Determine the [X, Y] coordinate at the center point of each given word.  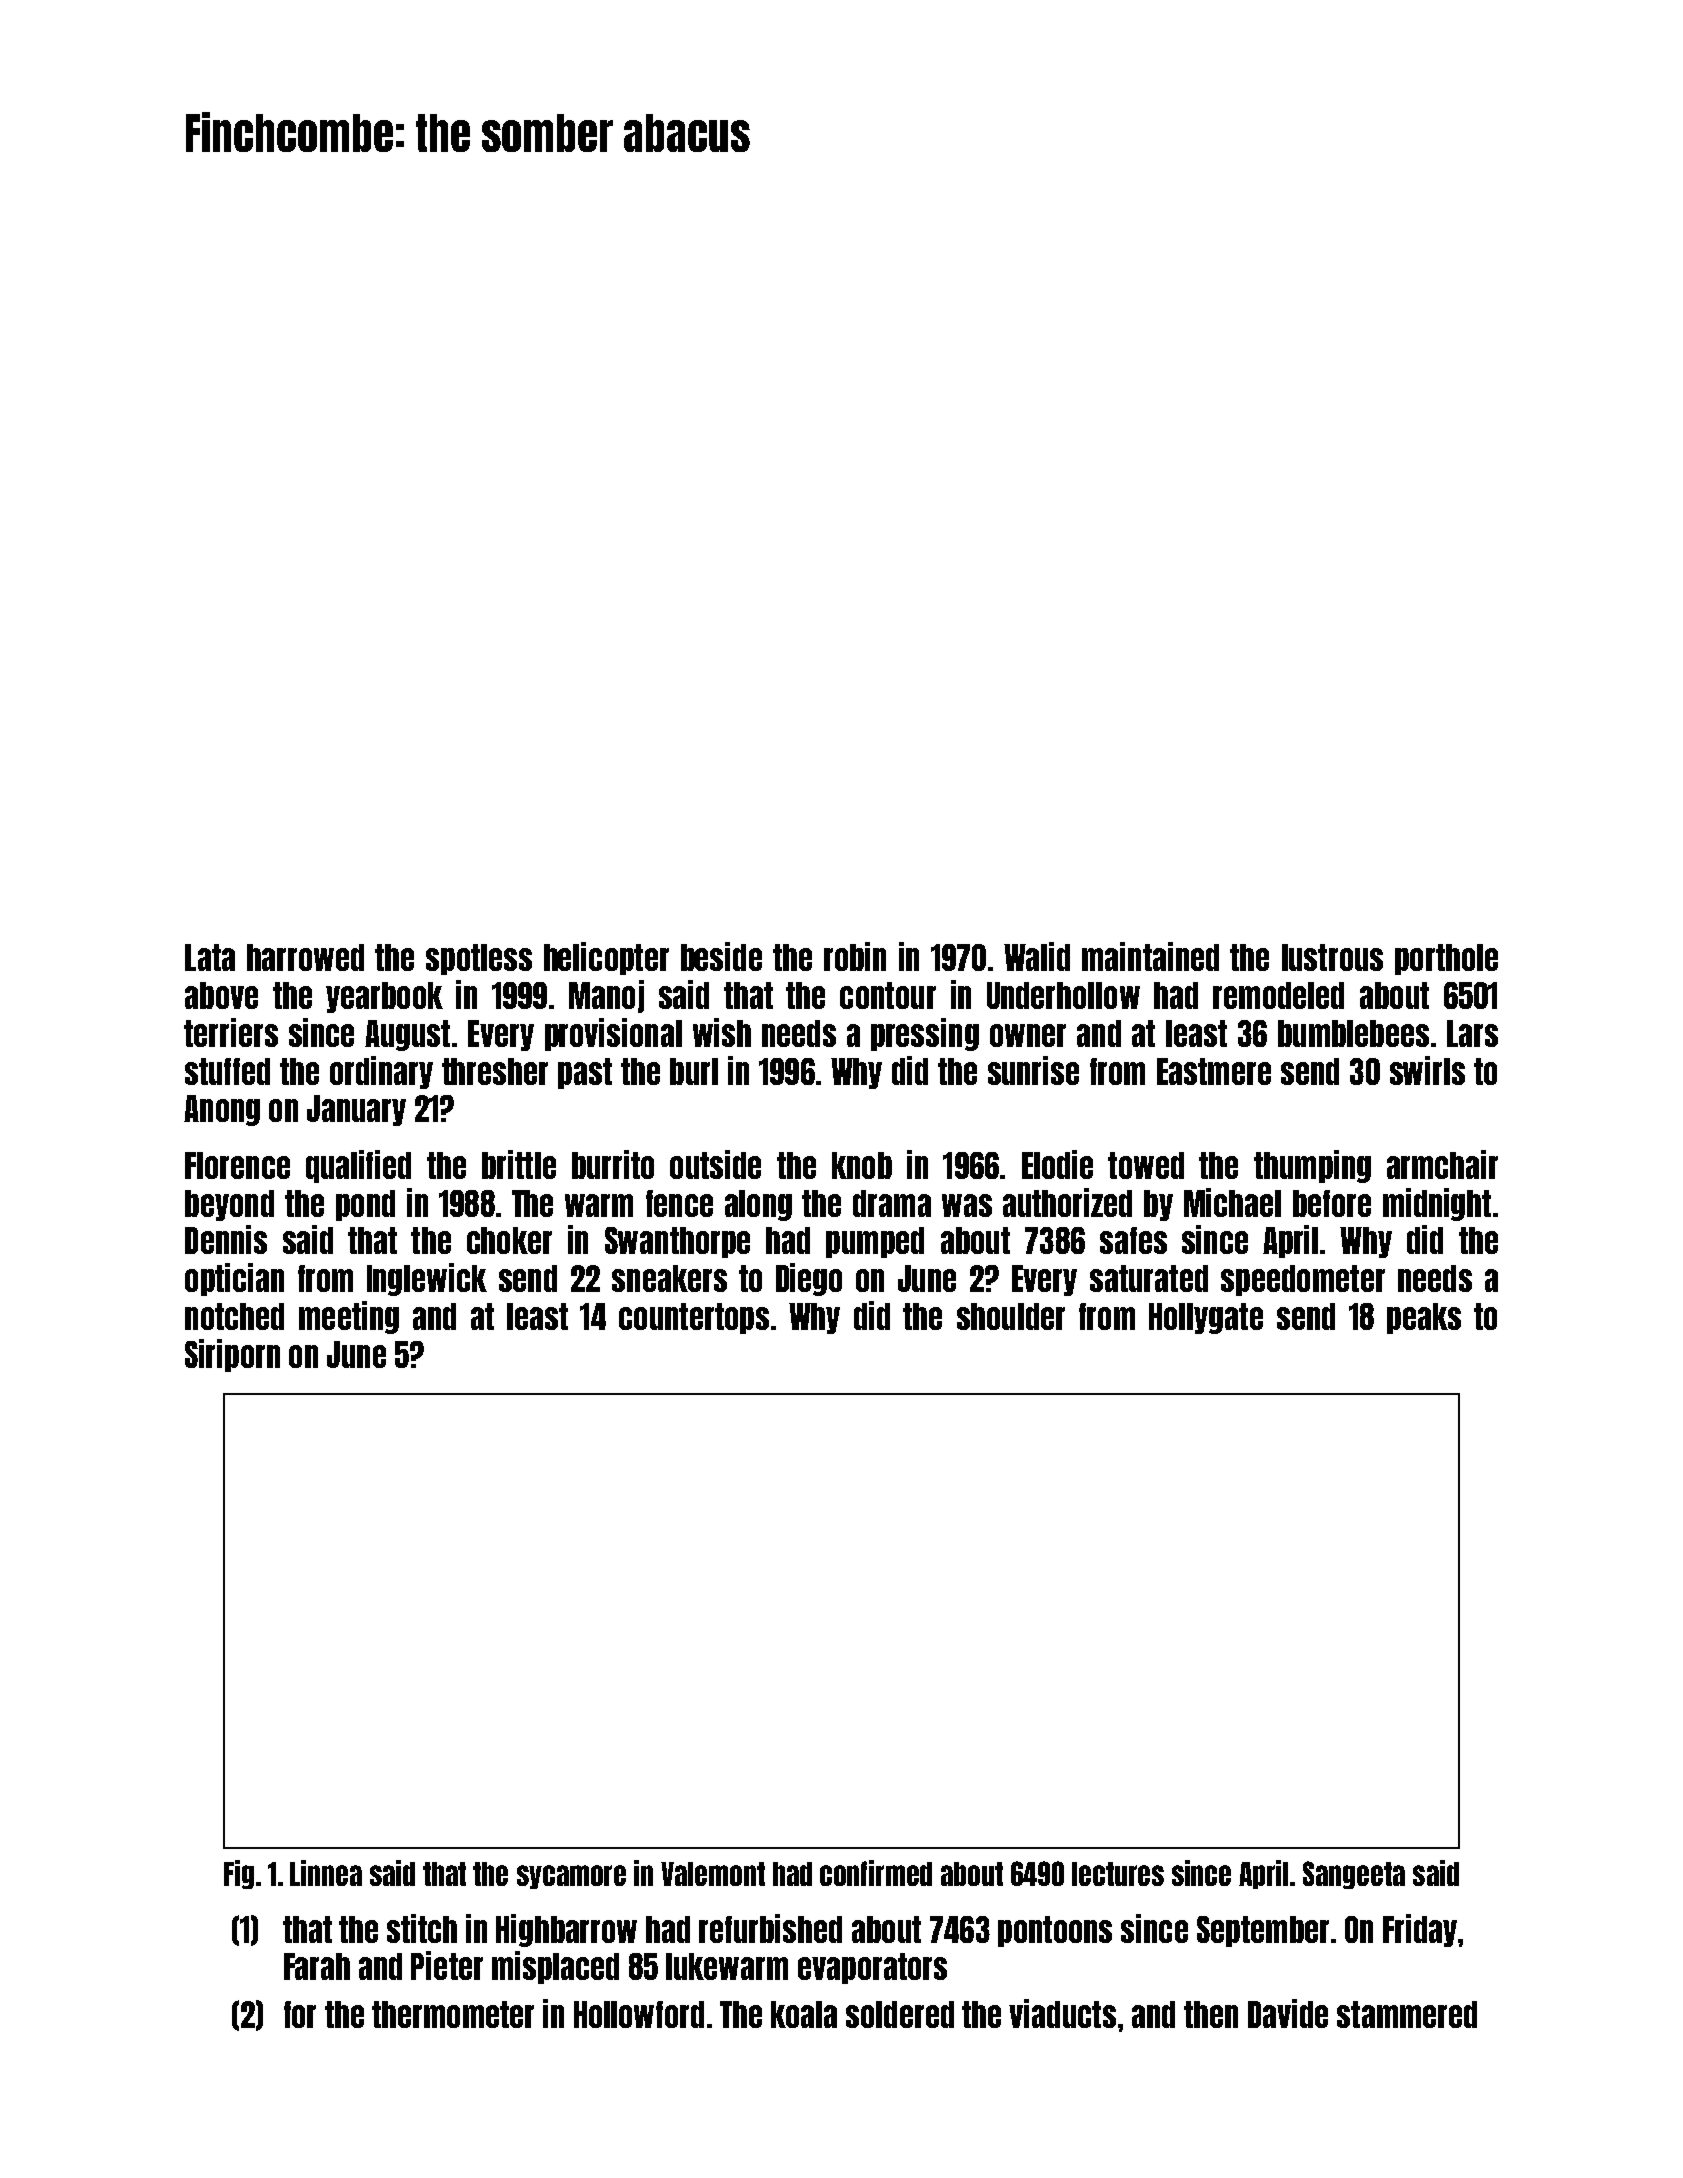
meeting [349, 1317]
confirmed [876, 1873]
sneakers [669, 1278]
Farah [317, 1966]
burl [694, 1071]
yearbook [384, 997]
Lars [1472, 1033]
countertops [694, 1318]
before [1332, 1203]
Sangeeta [1354, 1875]
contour [888, 995]
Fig [239, 1874]
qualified [358, 1166]
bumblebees [1353, 1033]
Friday [1420, 1930]
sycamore [571, 1877]
